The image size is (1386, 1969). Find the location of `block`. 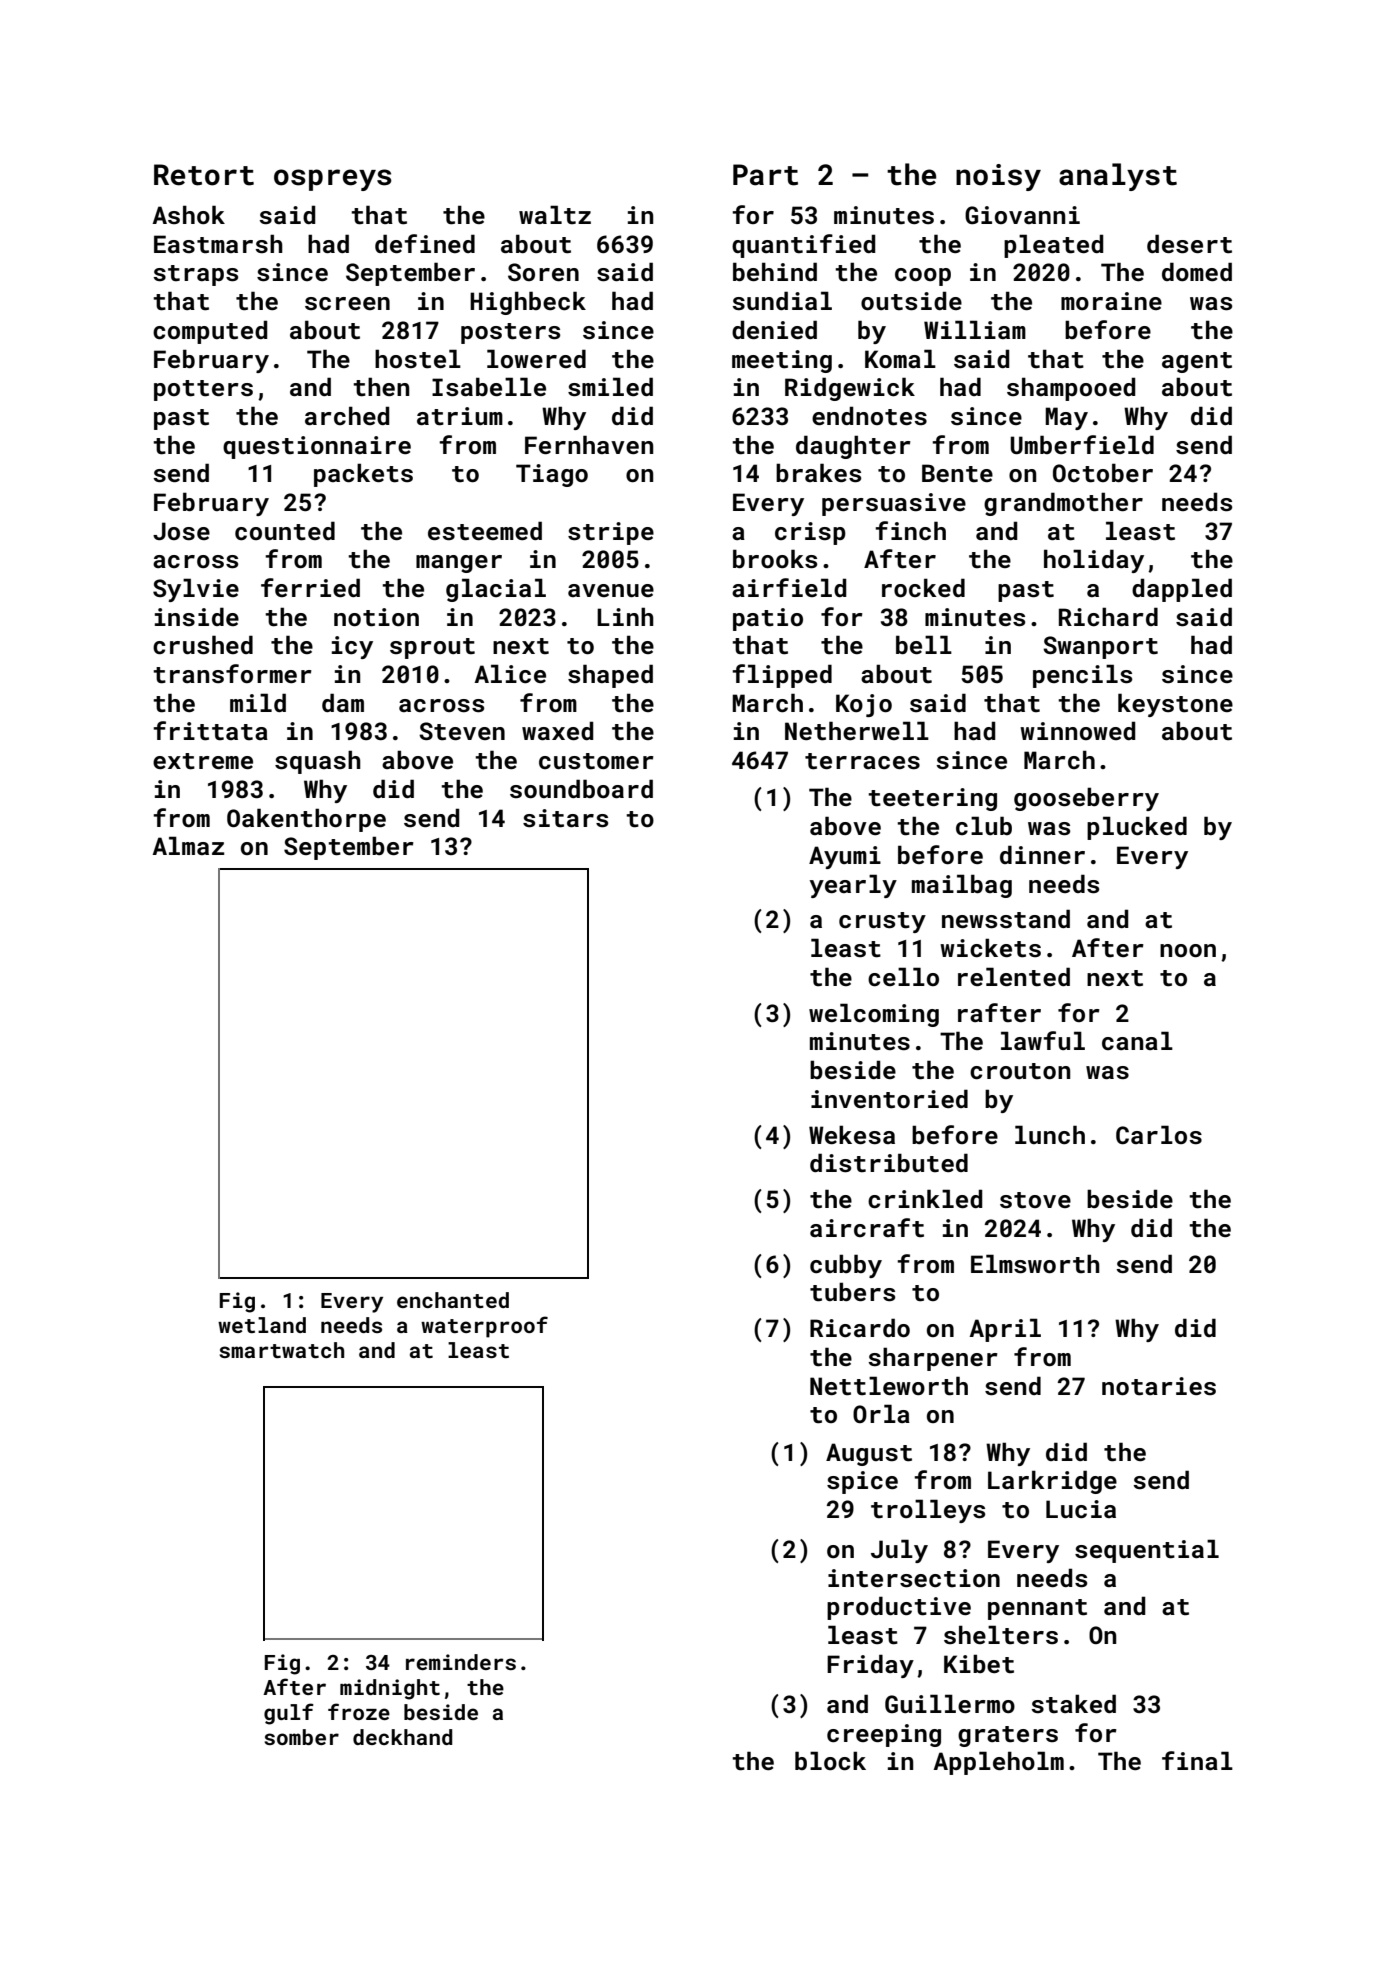

block is located at coordinates (830, 1761).
